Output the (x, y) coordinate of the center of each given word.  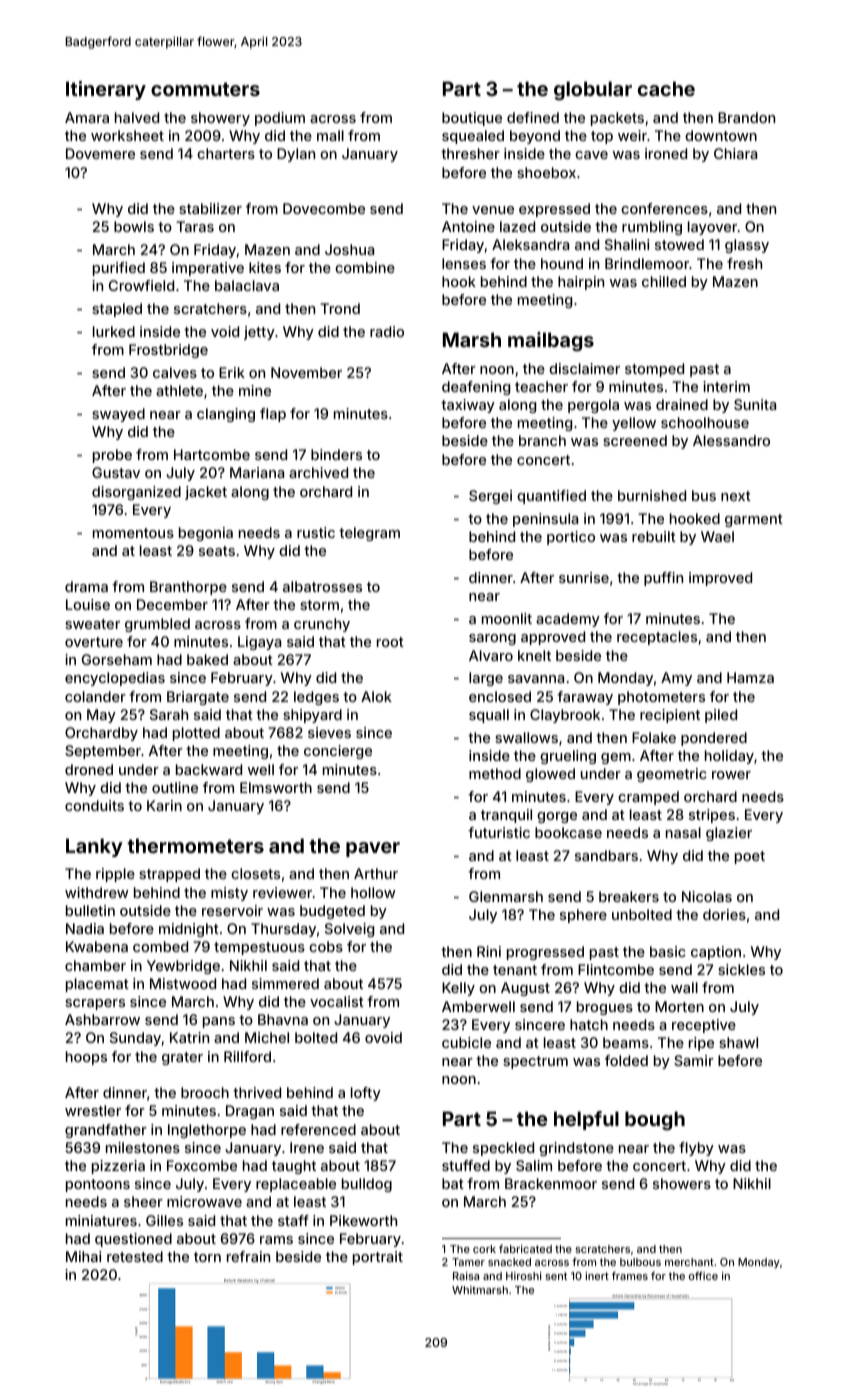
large (486, 679)
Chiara (735, 153)
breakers (629, 896)
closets (255, 873)
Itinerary (106, 90)
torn (207, 1257)
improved (720, 579)
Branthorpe (188, 588)
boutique (472, 119)
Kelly (458, 989)
